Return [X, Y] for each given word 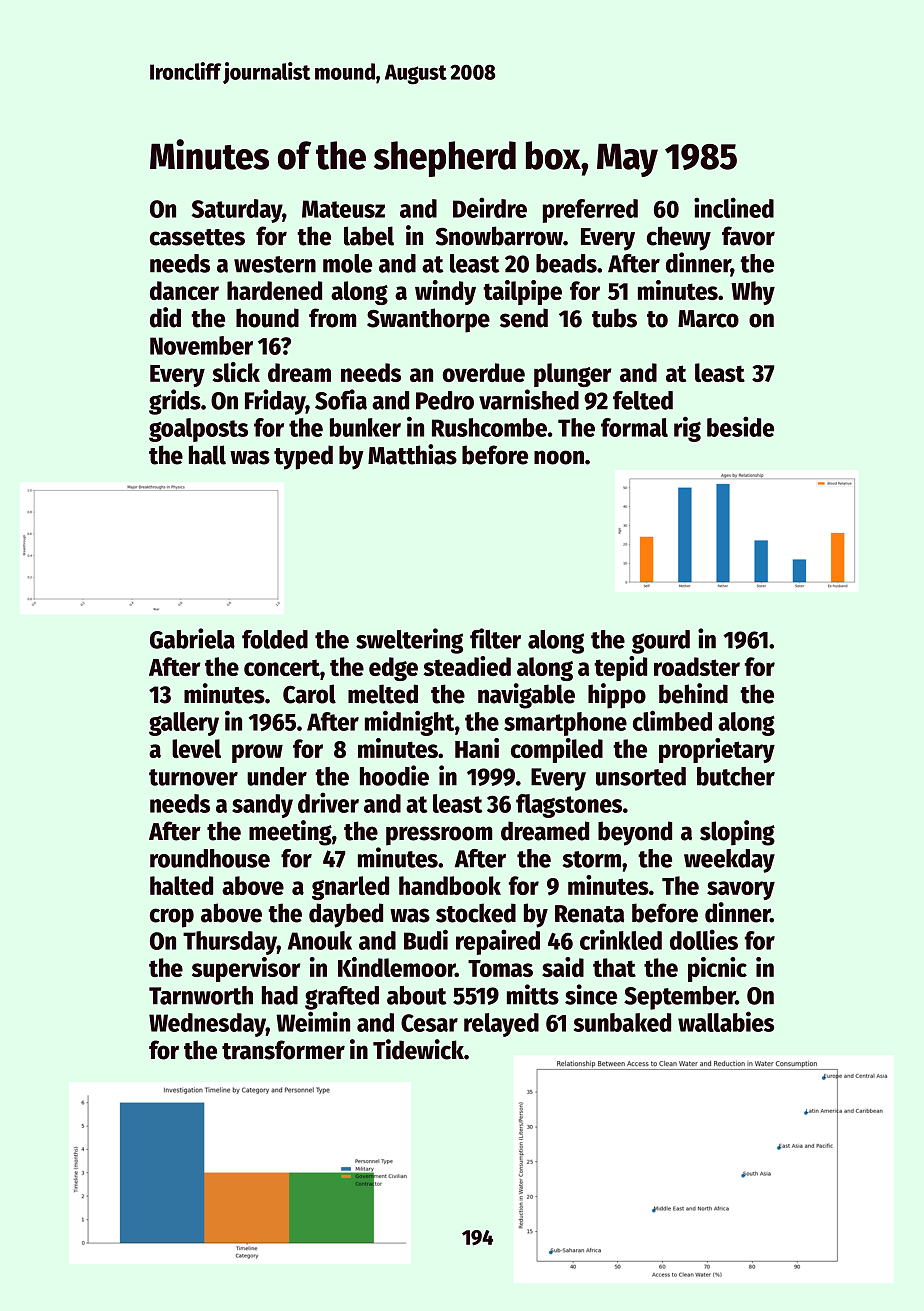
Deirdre [490, 207]
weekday [729, 861]
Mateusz [343, 209]
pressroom [439, 836]
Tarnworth [201, 995]
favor [748, 236]
